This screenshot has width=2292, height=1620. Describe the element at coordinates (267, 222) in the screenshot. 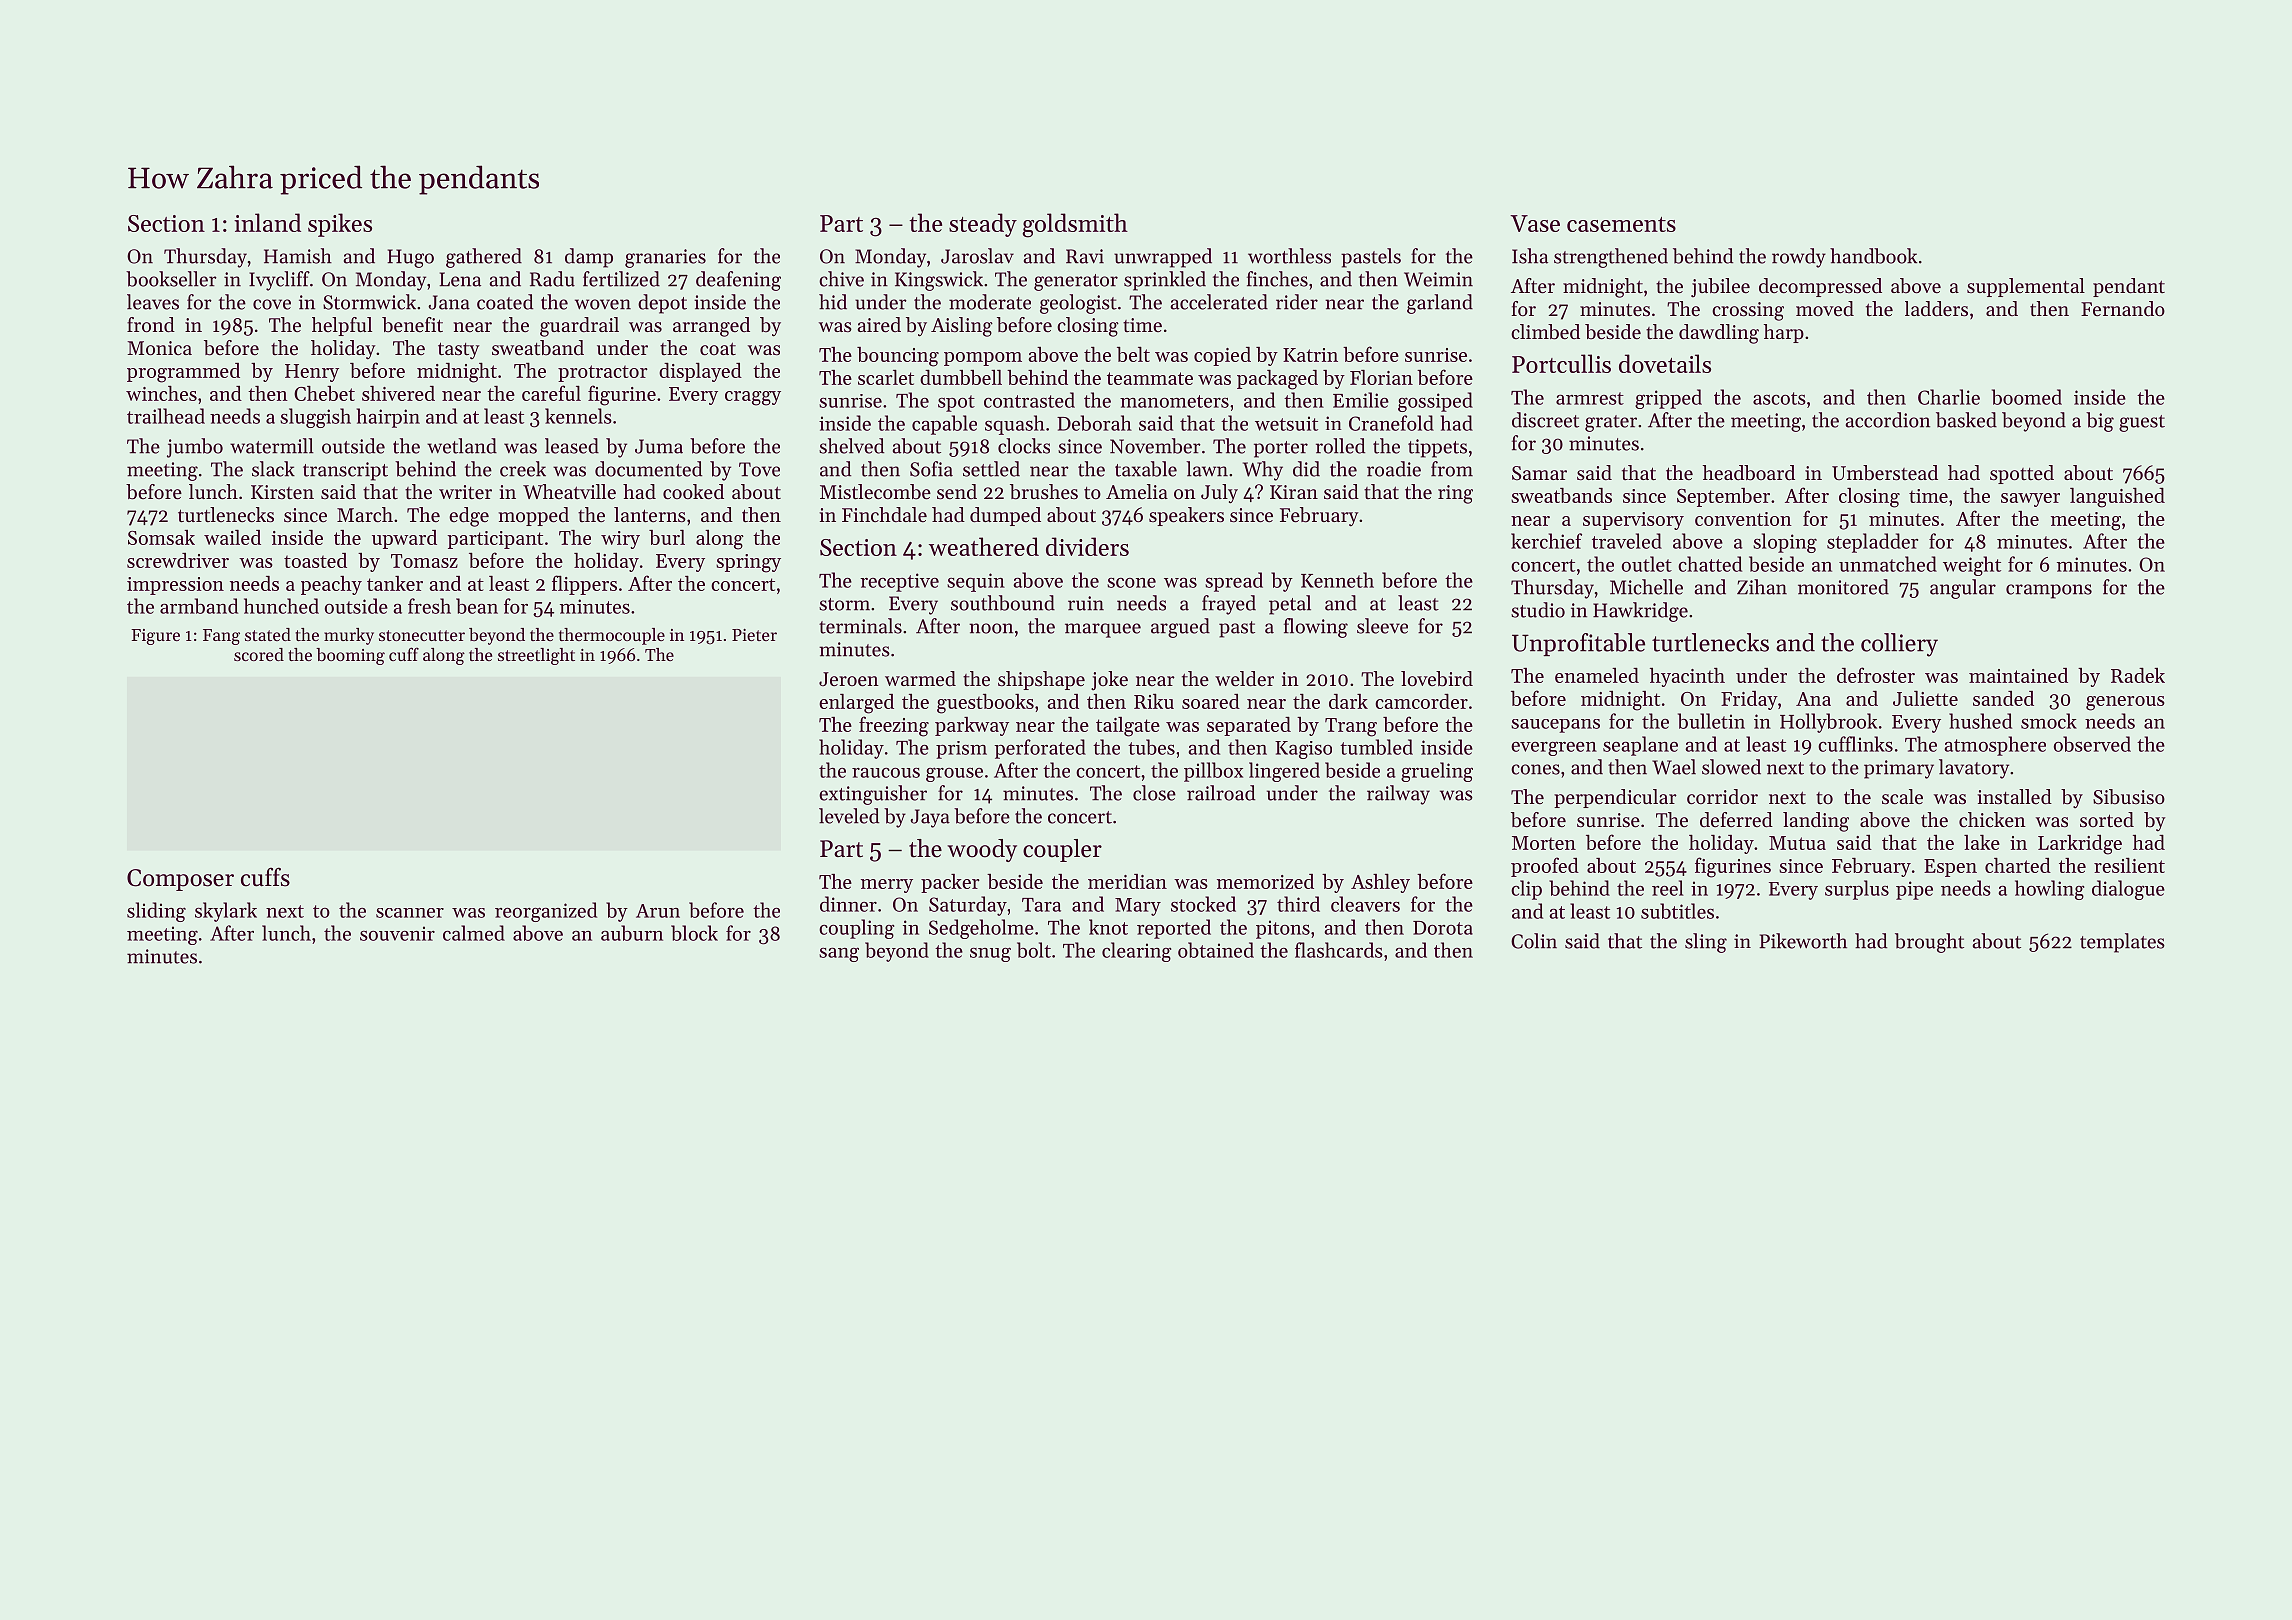

I see `inland` at that location.
